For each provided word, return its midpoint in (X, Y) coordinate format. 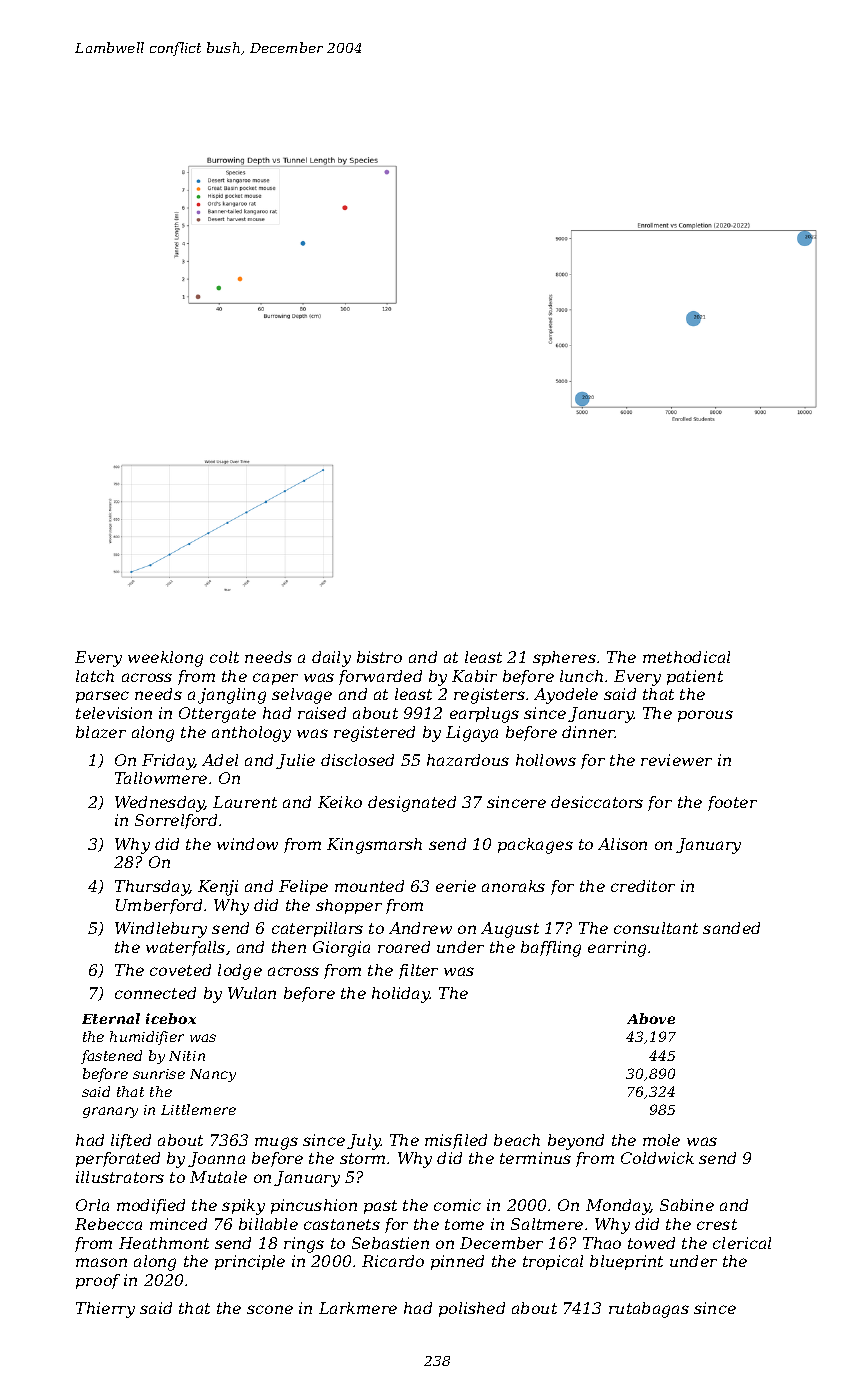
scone (270, 1309)
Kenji (218, 888)
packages (535, 846)
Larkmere (358, 1308)
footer (732, 803)
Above (651, 1018)
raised (322, 713)
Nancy (213, 1075)
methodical (686, 657)
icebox (171, 1018)
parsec (102, 697)
